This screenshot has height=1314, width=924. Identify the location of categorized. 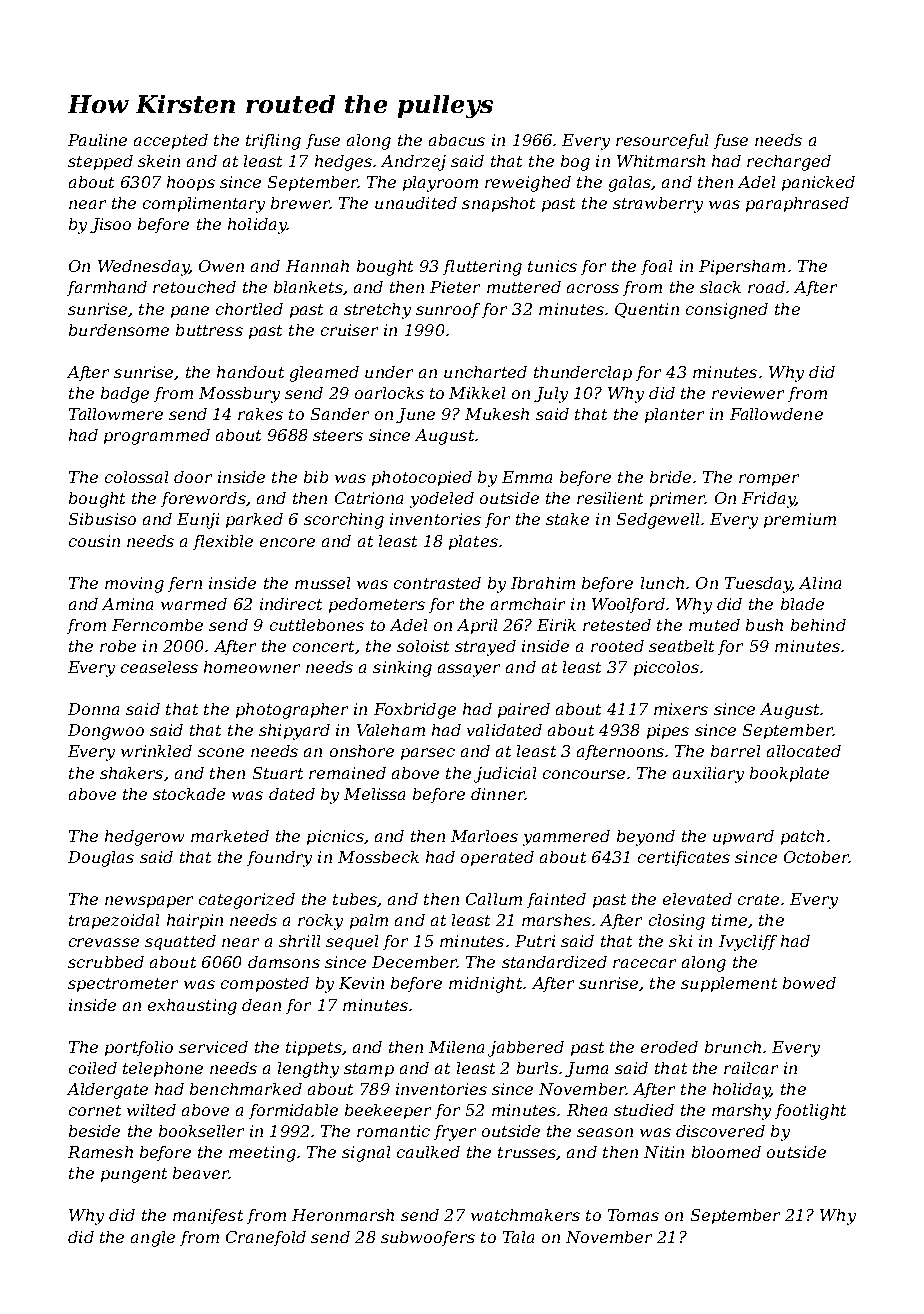
(247, 901).
